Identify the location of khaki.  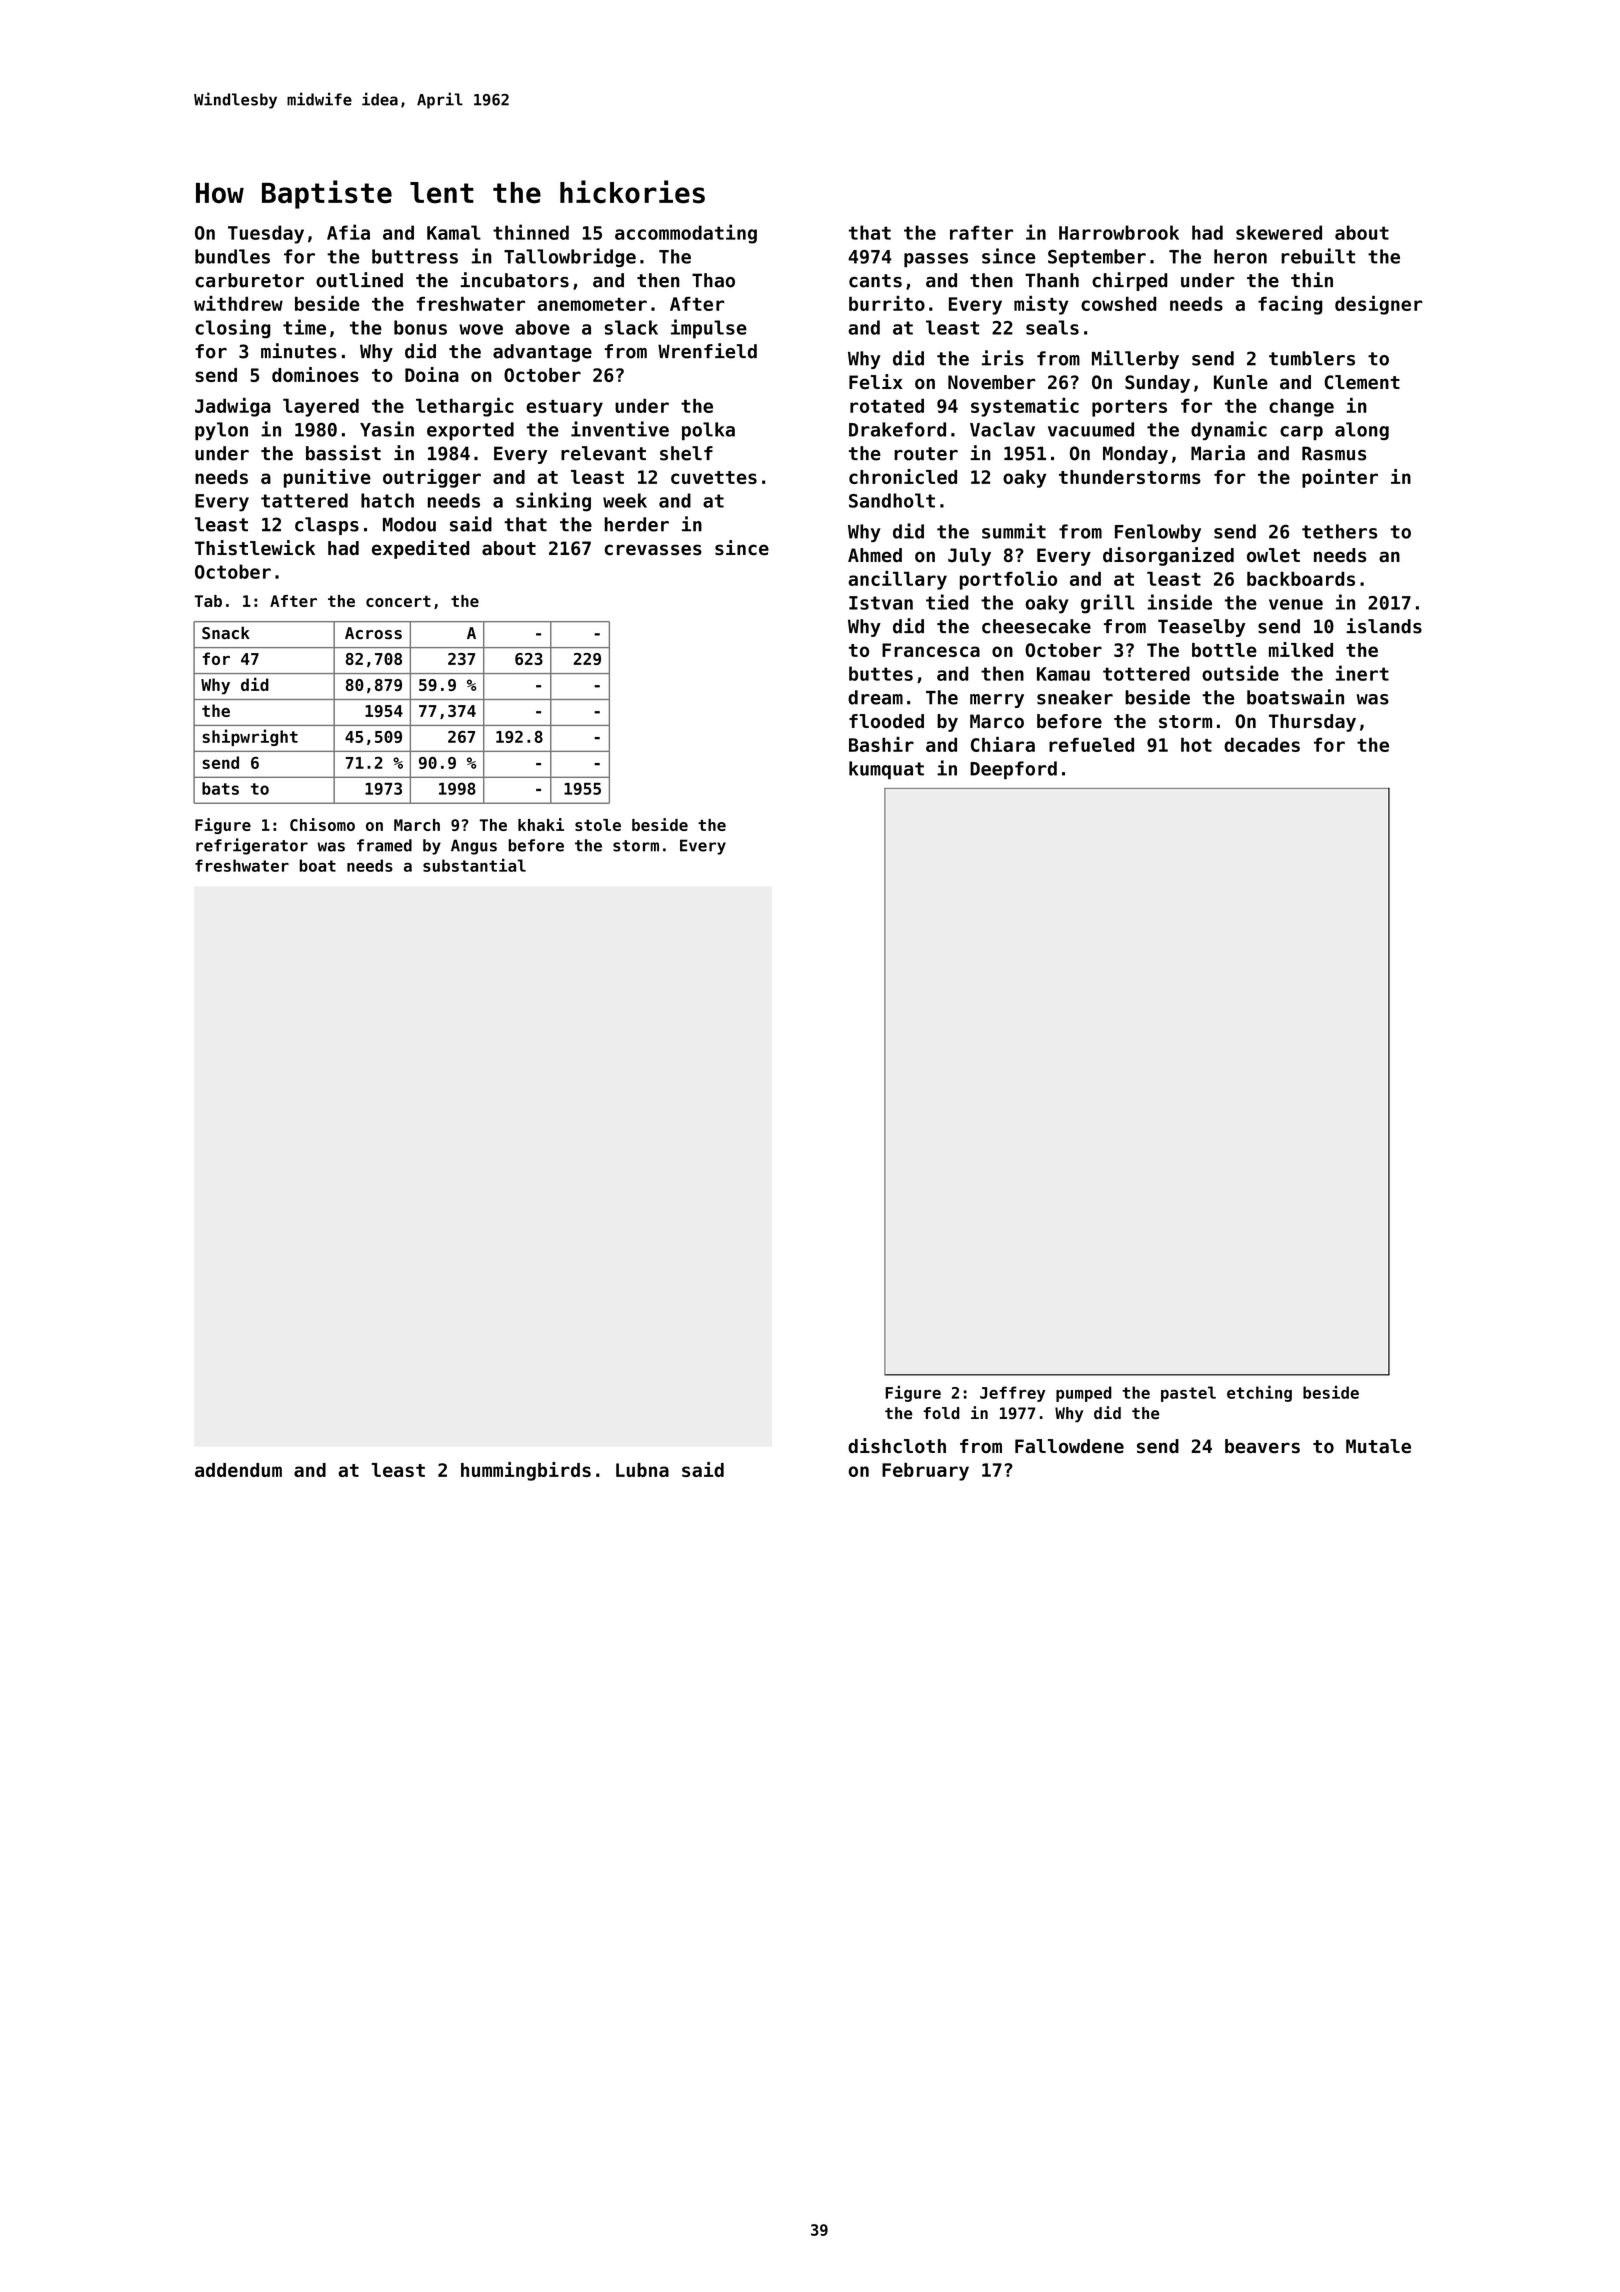
(541, 824).
